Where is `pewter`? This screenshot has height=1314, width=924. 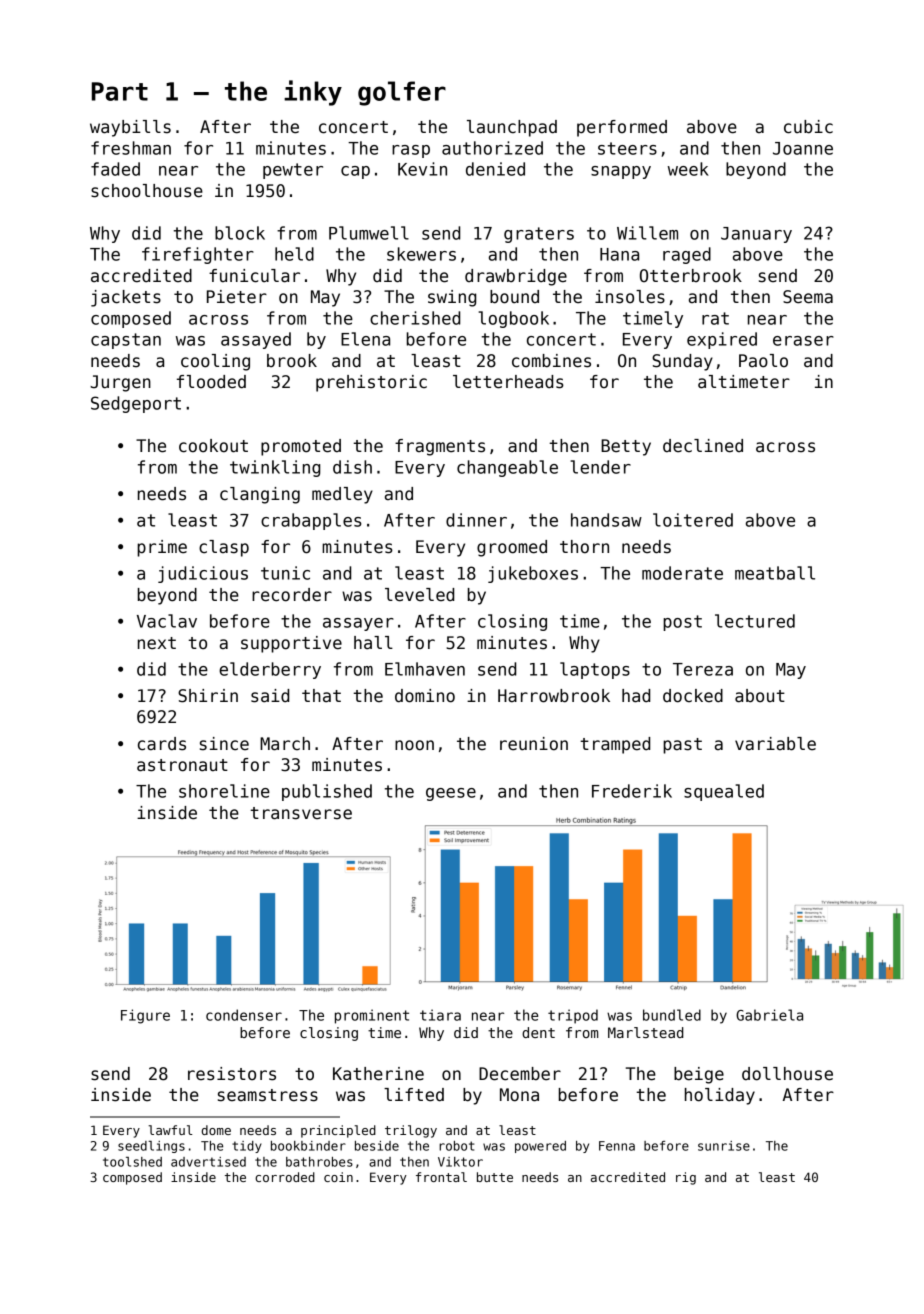 pewter is located at coordinates (293, 171).
